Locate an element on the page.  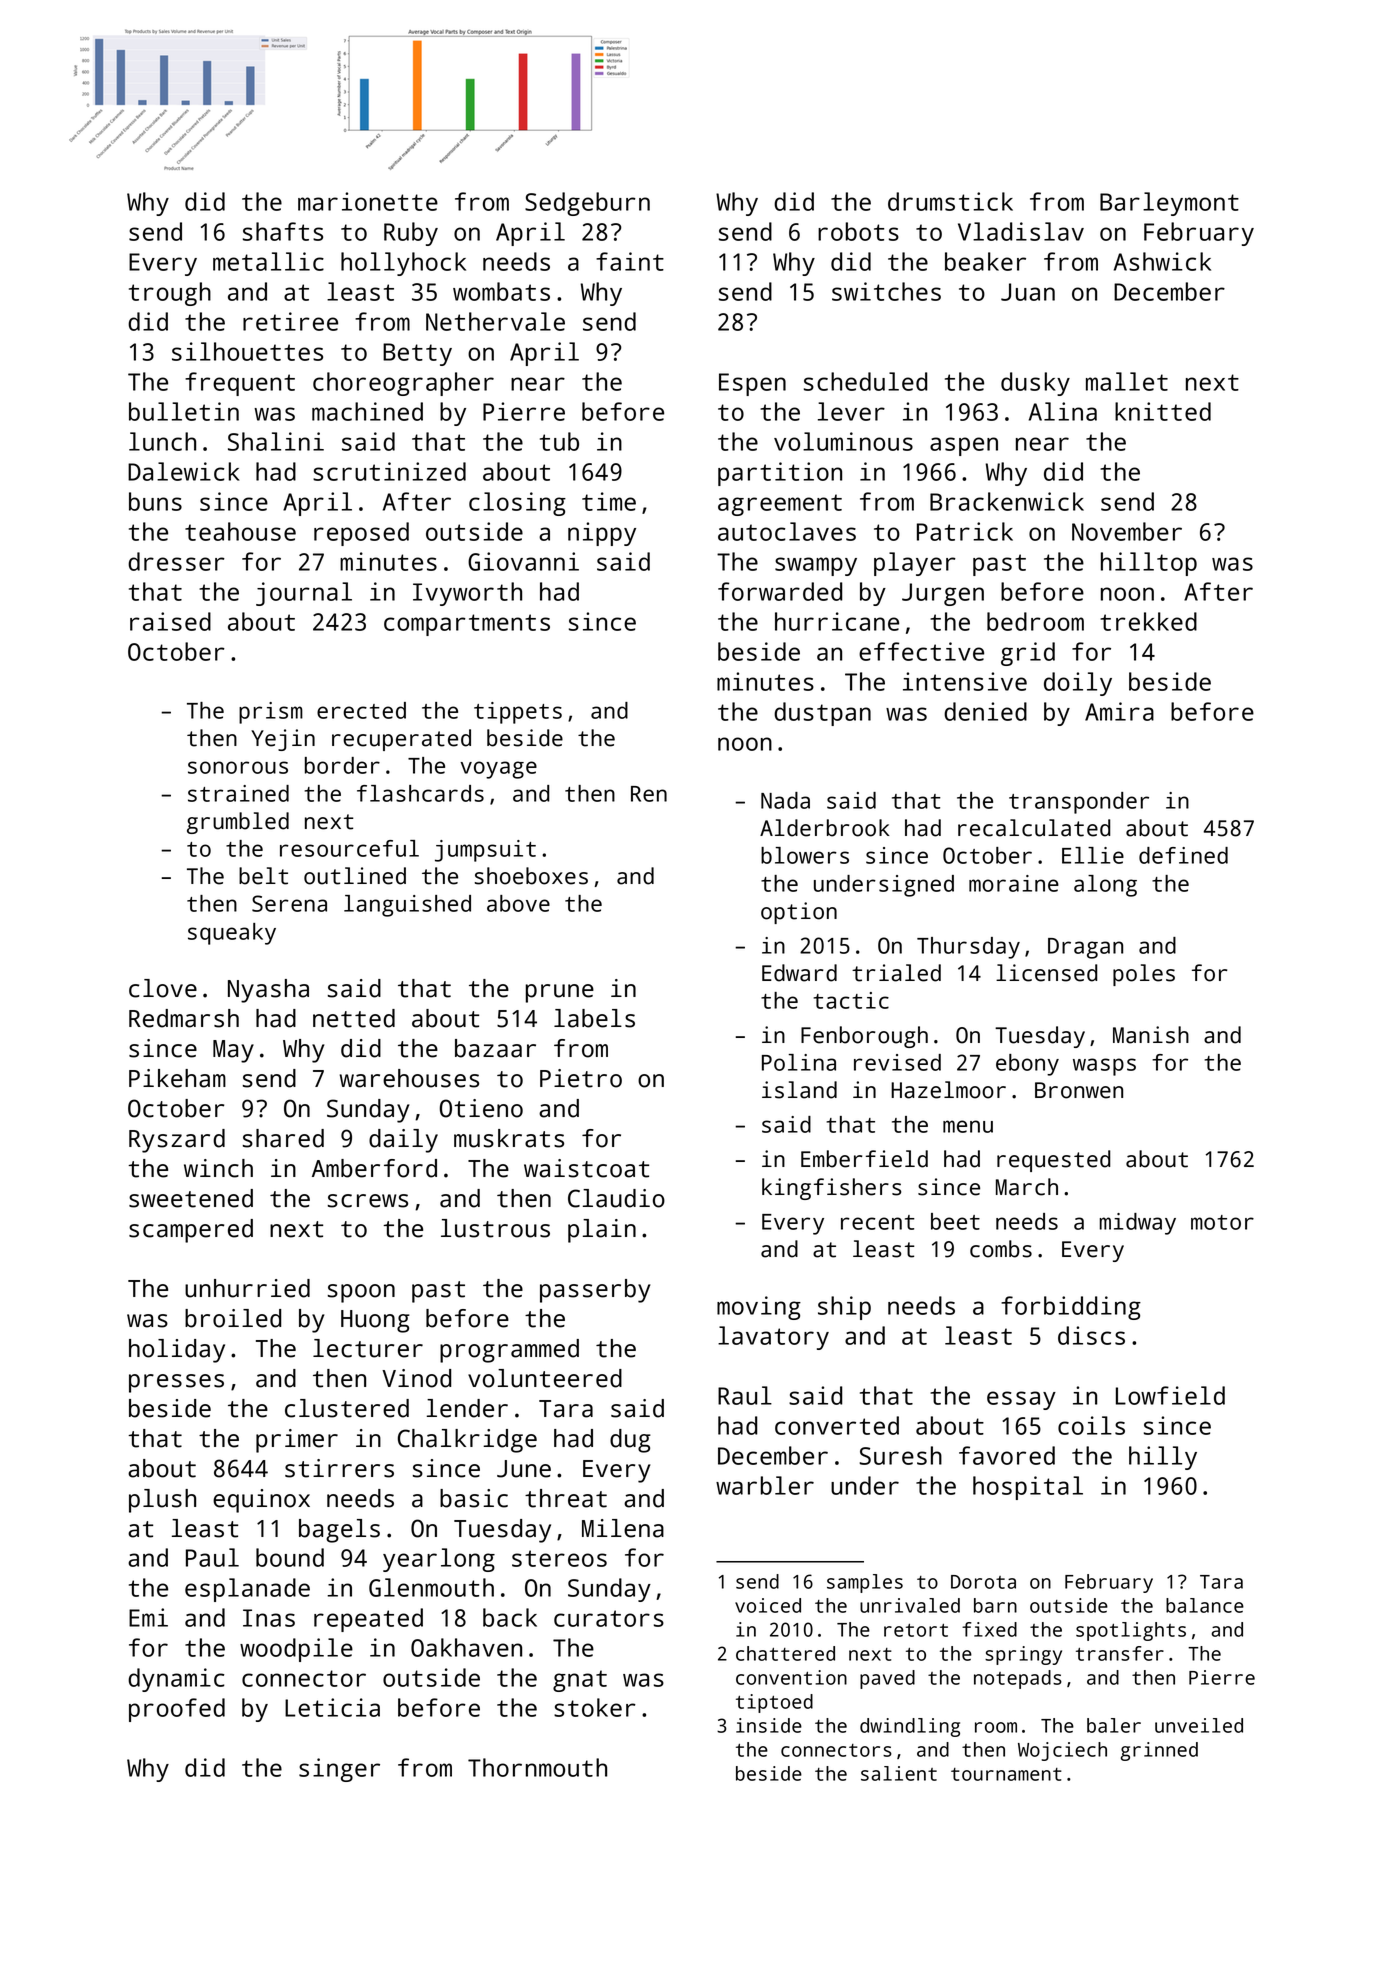
singer is located at coordinates (339, 1770).
